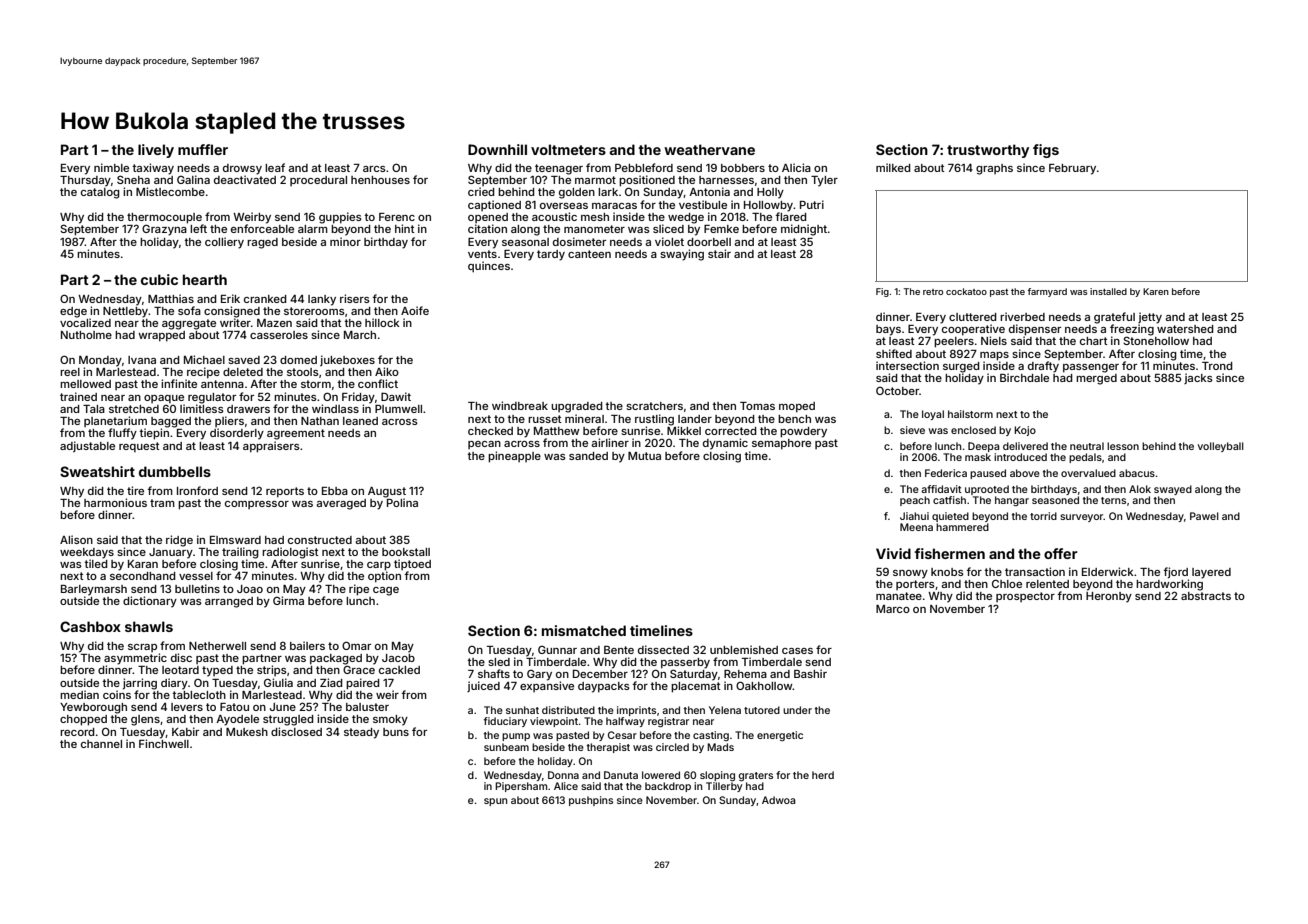 This image has height=924, width=1308. Describe the element at coordinates (682, 255) in the image. I see `swaying` at that location.
